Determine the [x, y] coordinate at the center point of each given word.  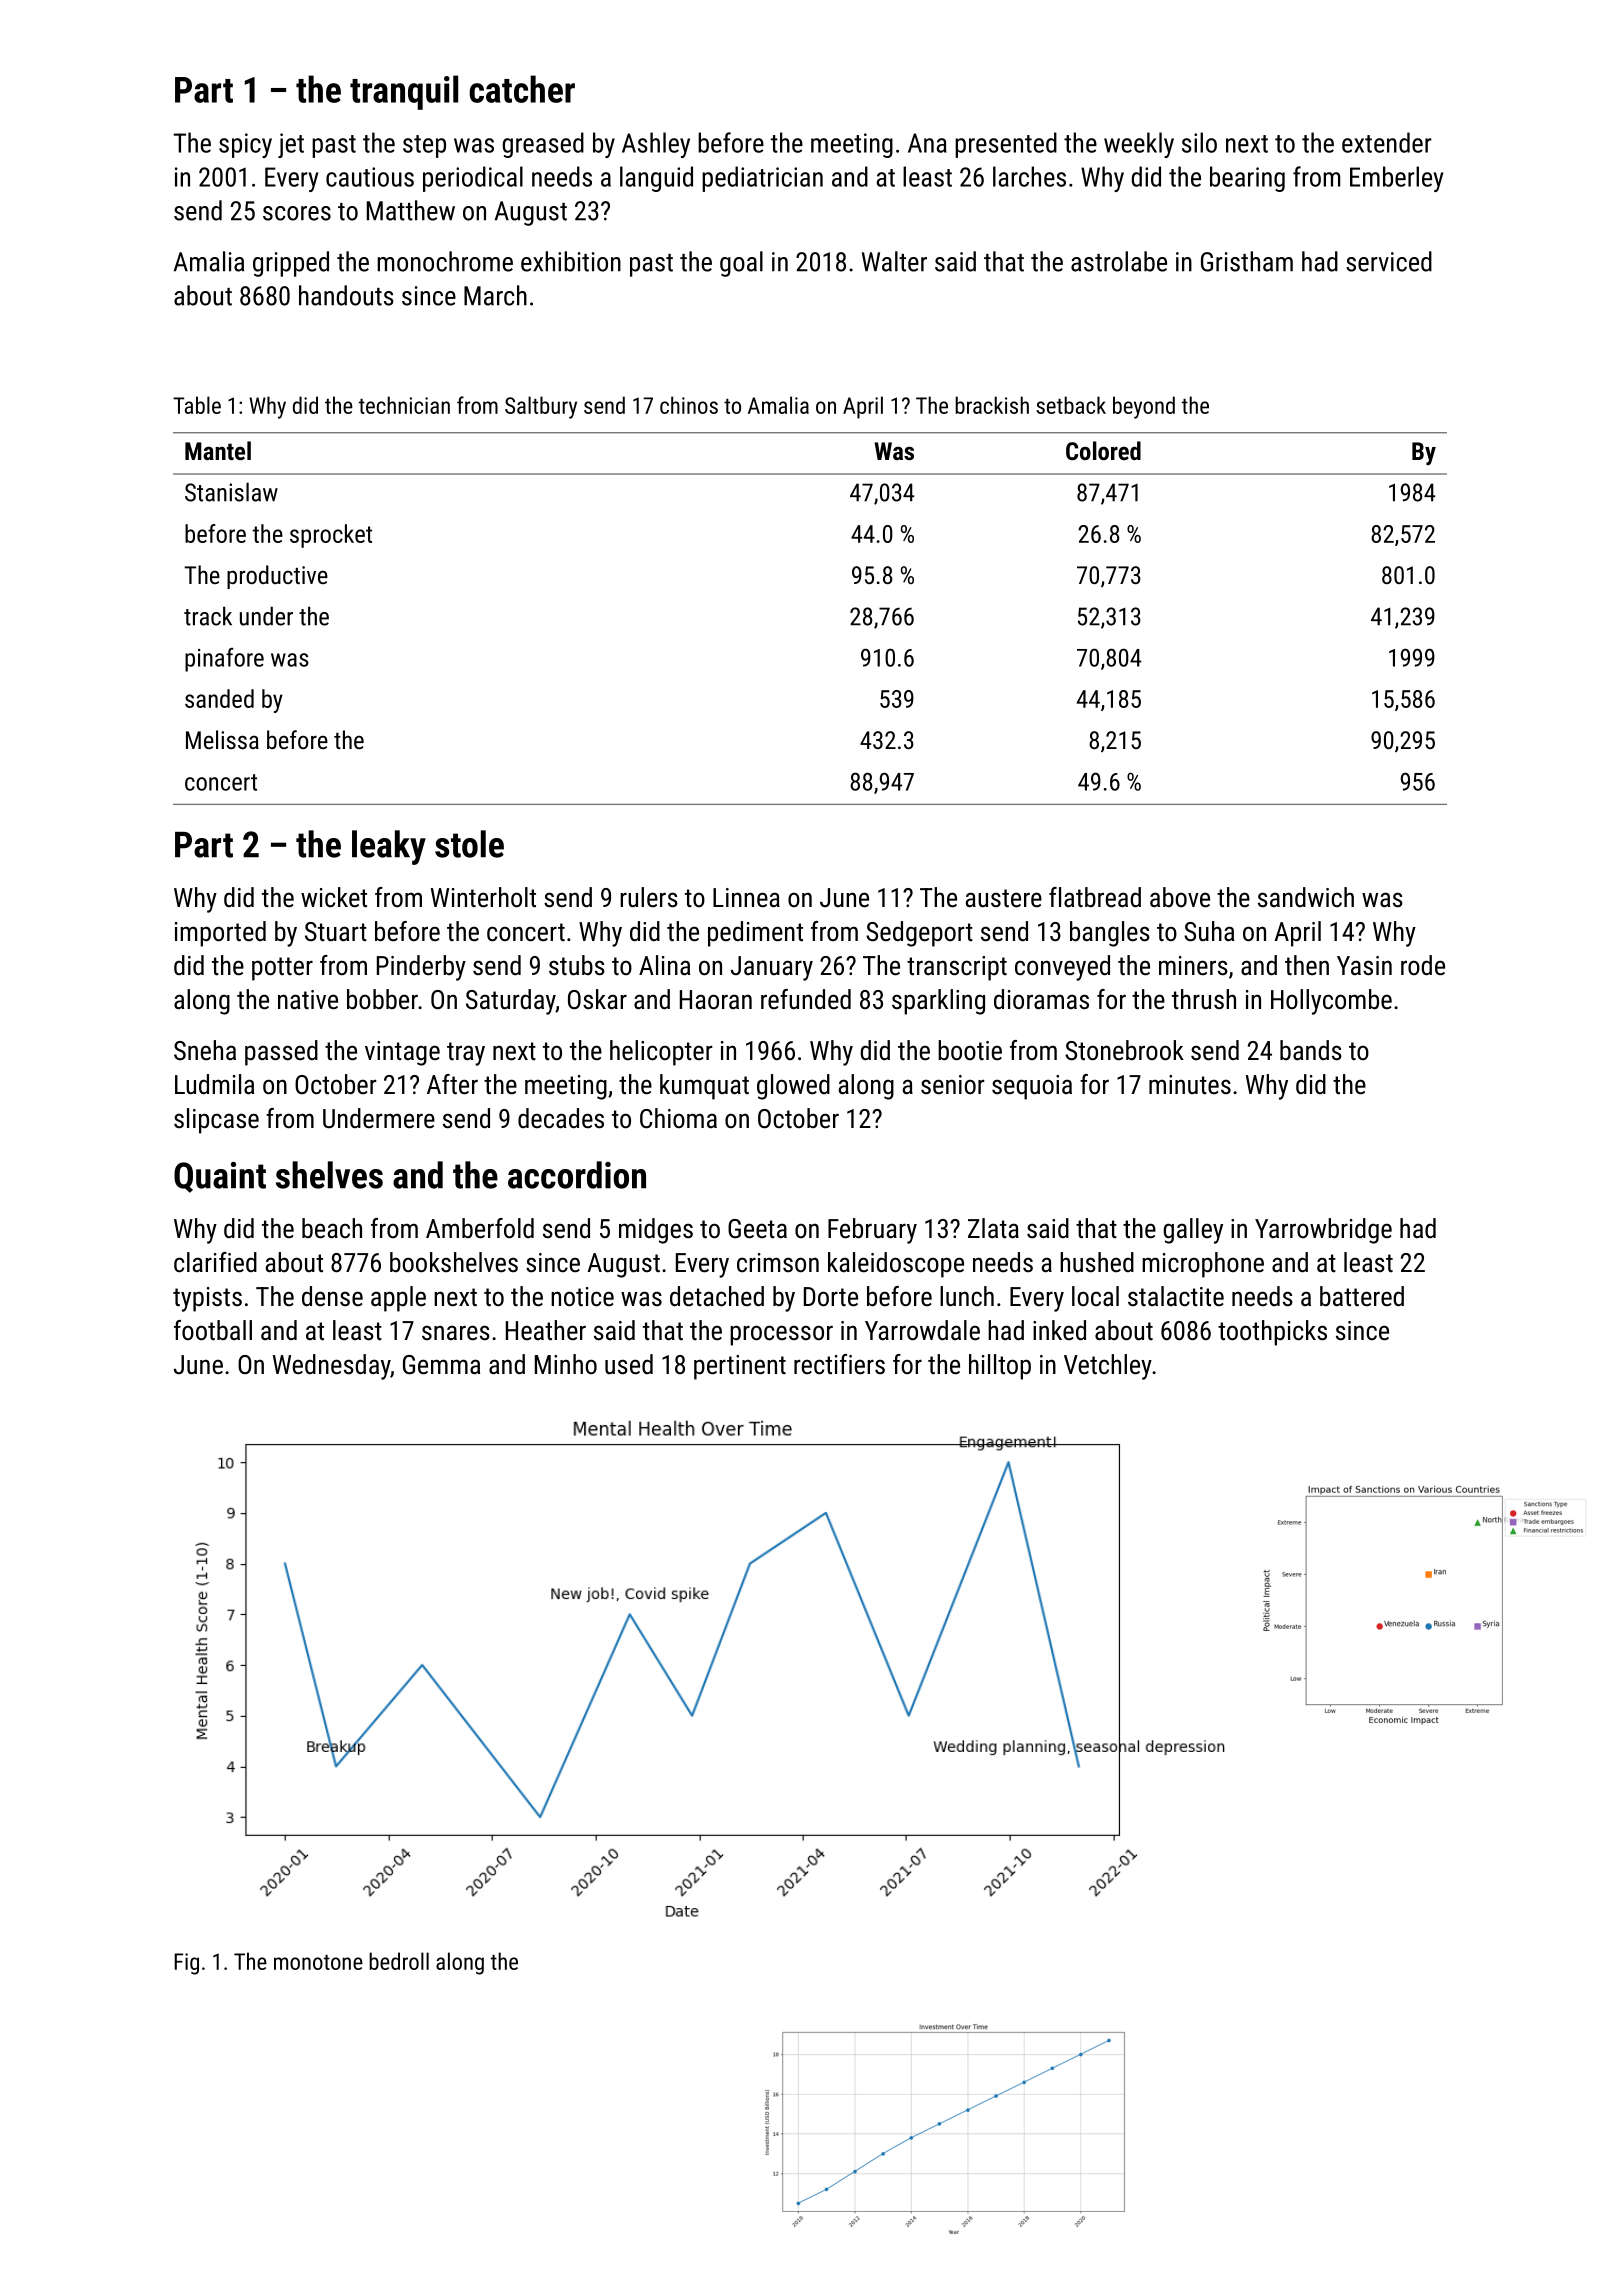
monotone [318, 1962]
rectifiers [839, 1364]
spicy [245, 145]
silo [1199, 142]
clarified [215, 1262]
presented [1006, 145]
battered [1362, 1296]
